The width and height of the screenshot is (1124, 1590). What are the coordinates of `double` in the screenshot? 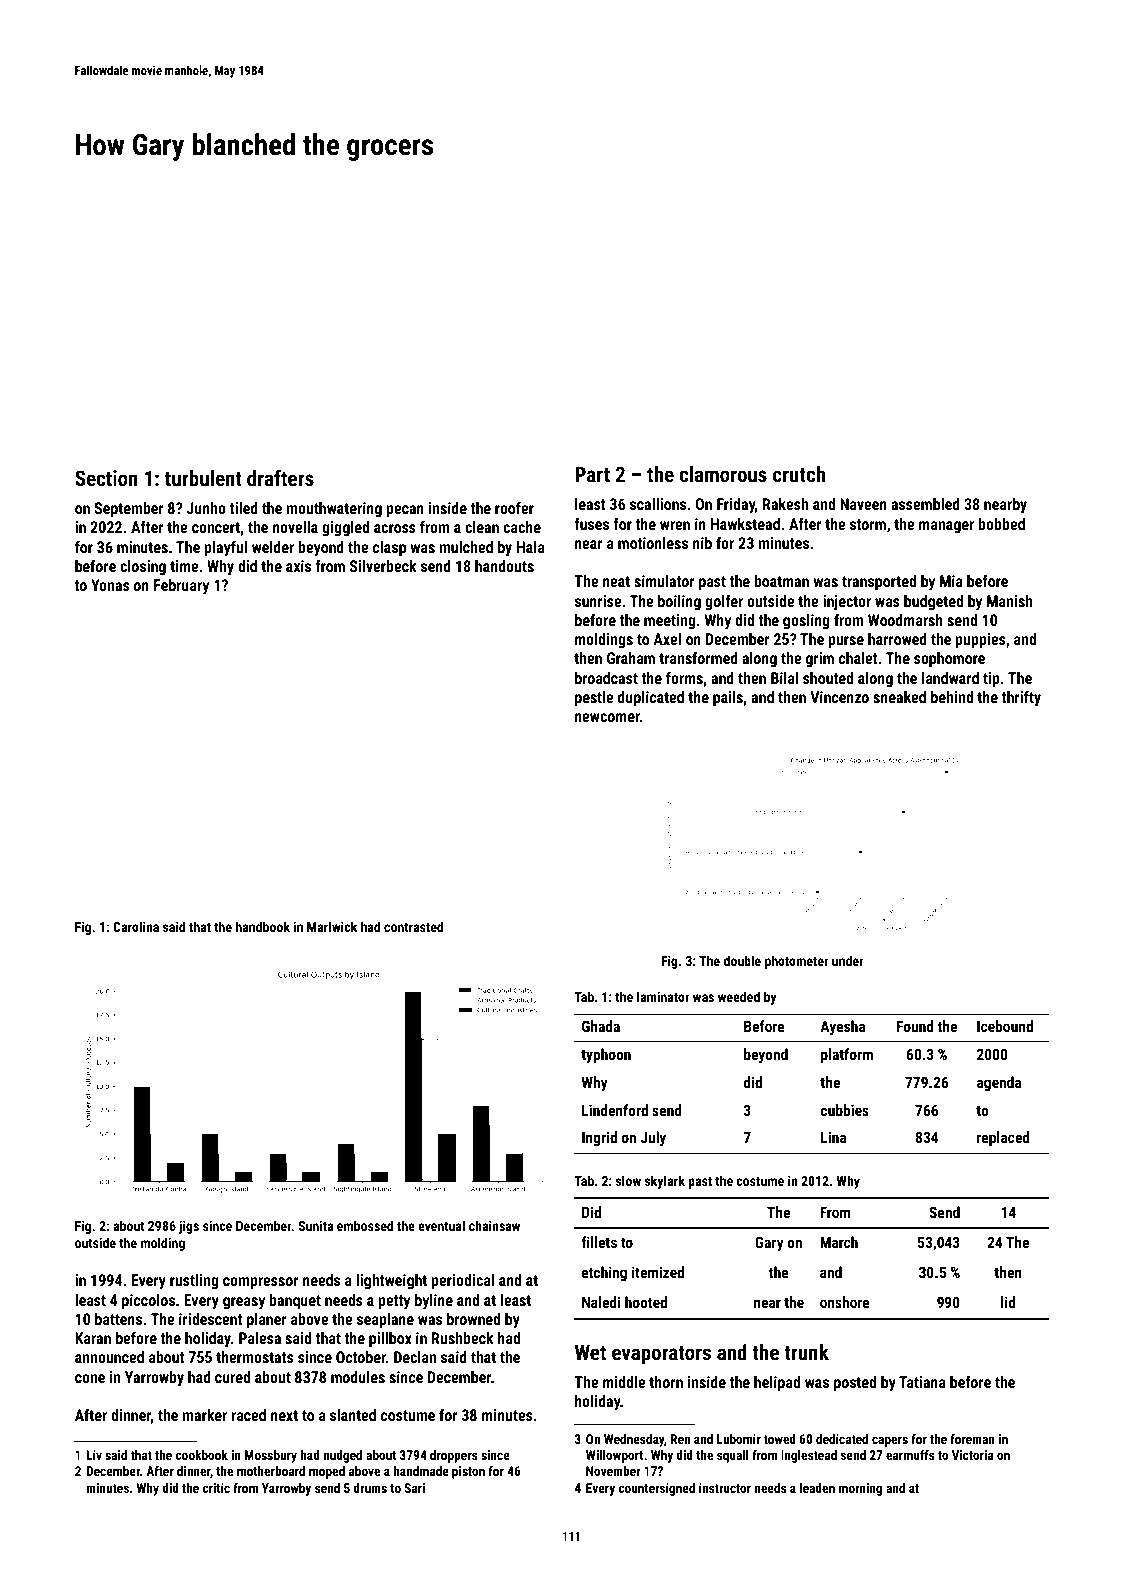 It's located at (742, 960).
